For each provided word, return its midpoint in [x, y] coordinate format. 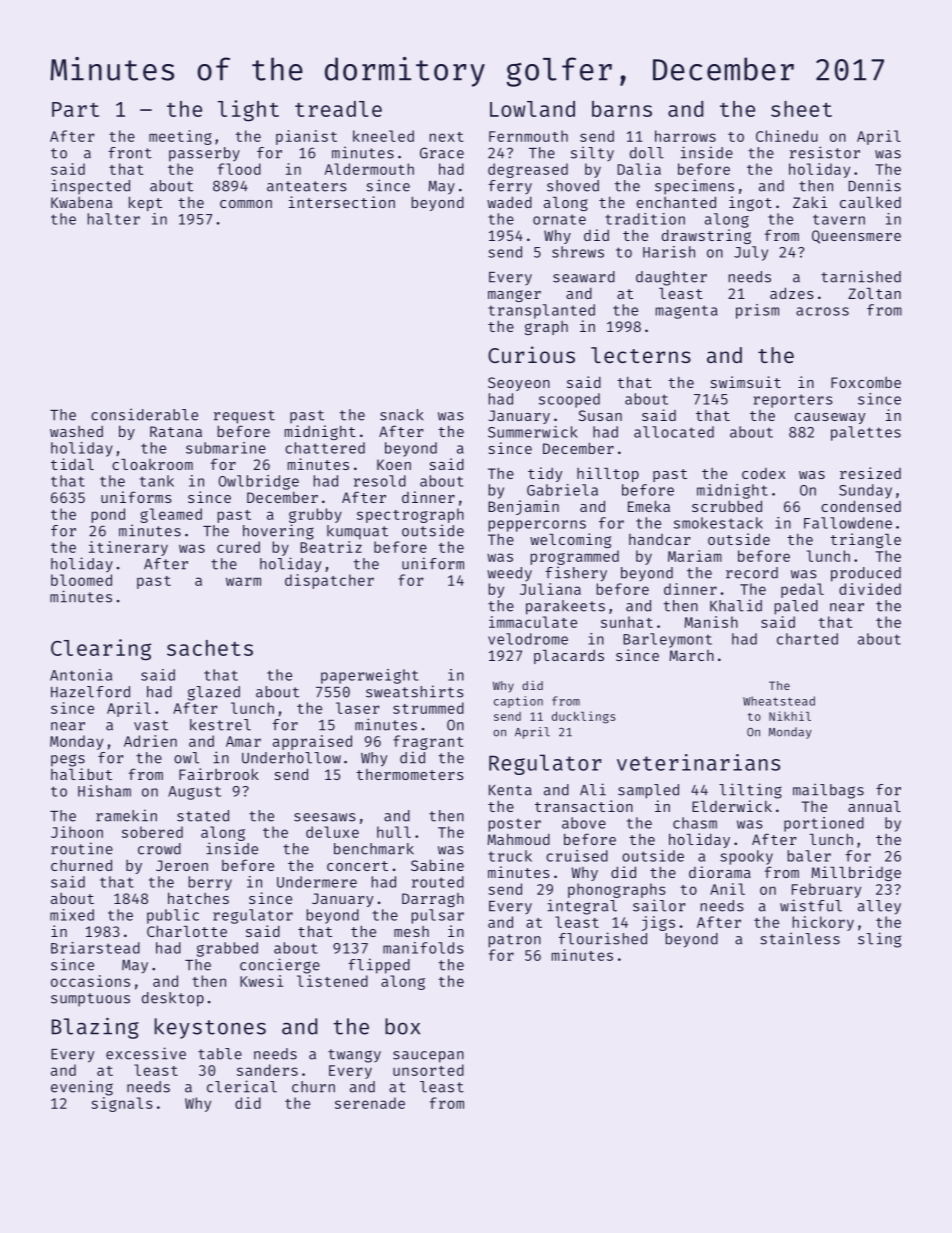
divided [870, 589]
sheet [801, 109]
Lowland [532, 109]
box [402, 1026]
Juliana [550, 589]
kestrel [220, 725]
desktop [173, 999]
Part [75, 109]
